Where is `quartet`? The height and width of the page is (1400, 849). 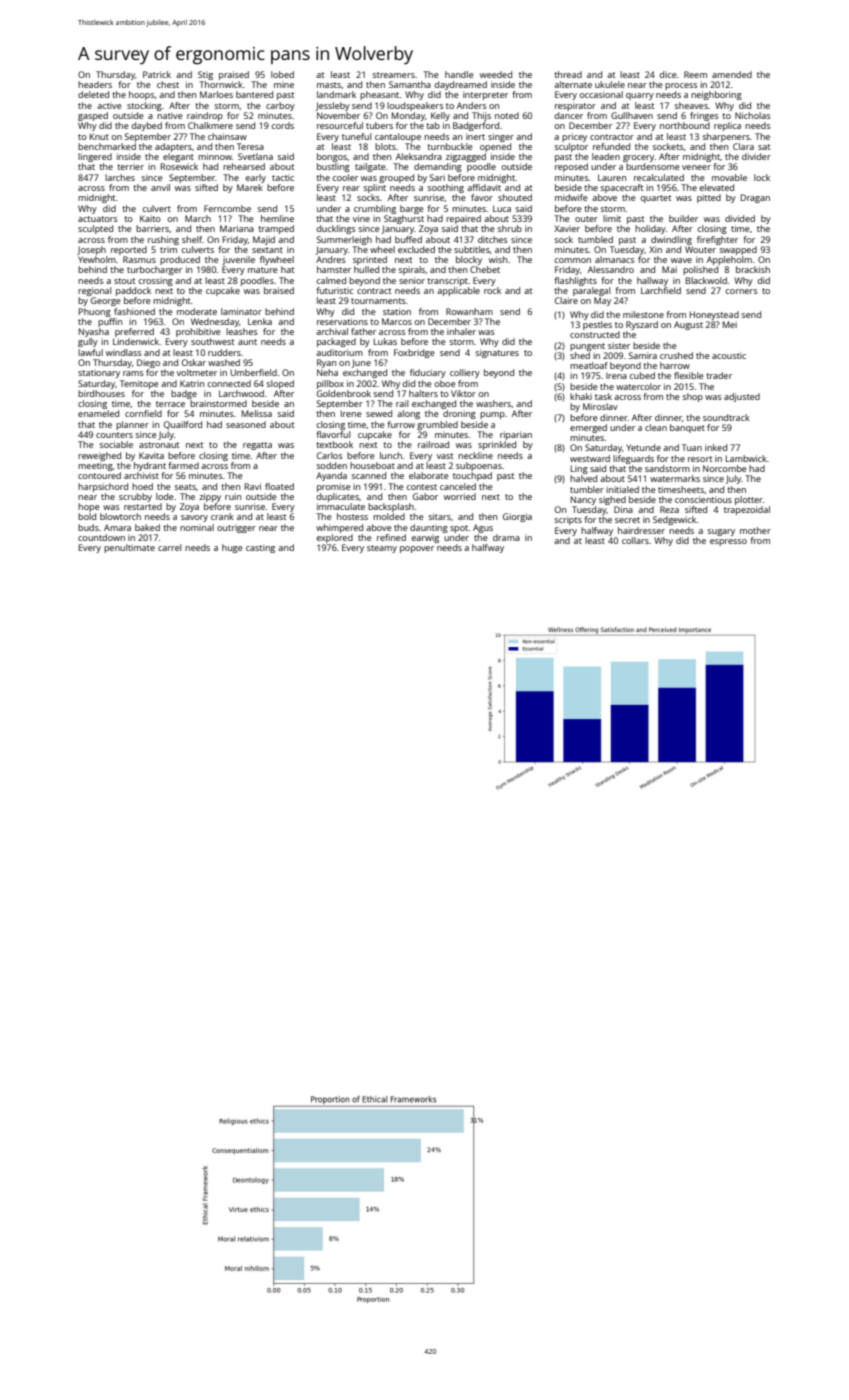
quartet is located at coordinates (656, 199).
